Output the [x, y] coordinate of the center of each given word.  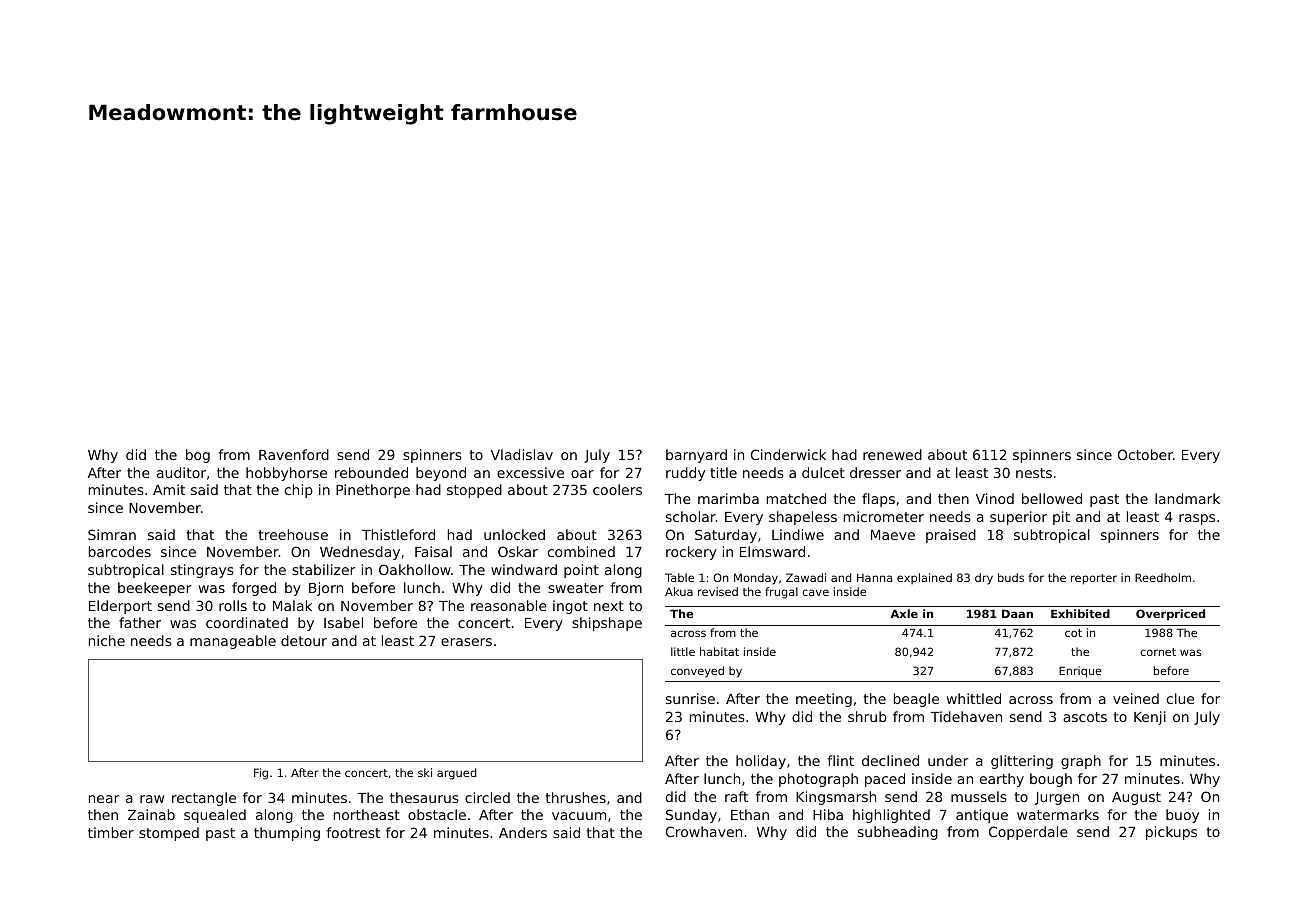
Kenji [1150, 718]
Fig [261, 774]
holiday [761, 762]
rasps [1197, 519]
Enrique [1080, 672]
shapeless [803, 518]
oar [582, 474]
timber [111, 832]
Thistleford [398, 534]
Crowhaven [704, 831]
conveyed [697, 672]
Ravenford [294, 454]
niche [107, 640]
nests [1034, 473]
